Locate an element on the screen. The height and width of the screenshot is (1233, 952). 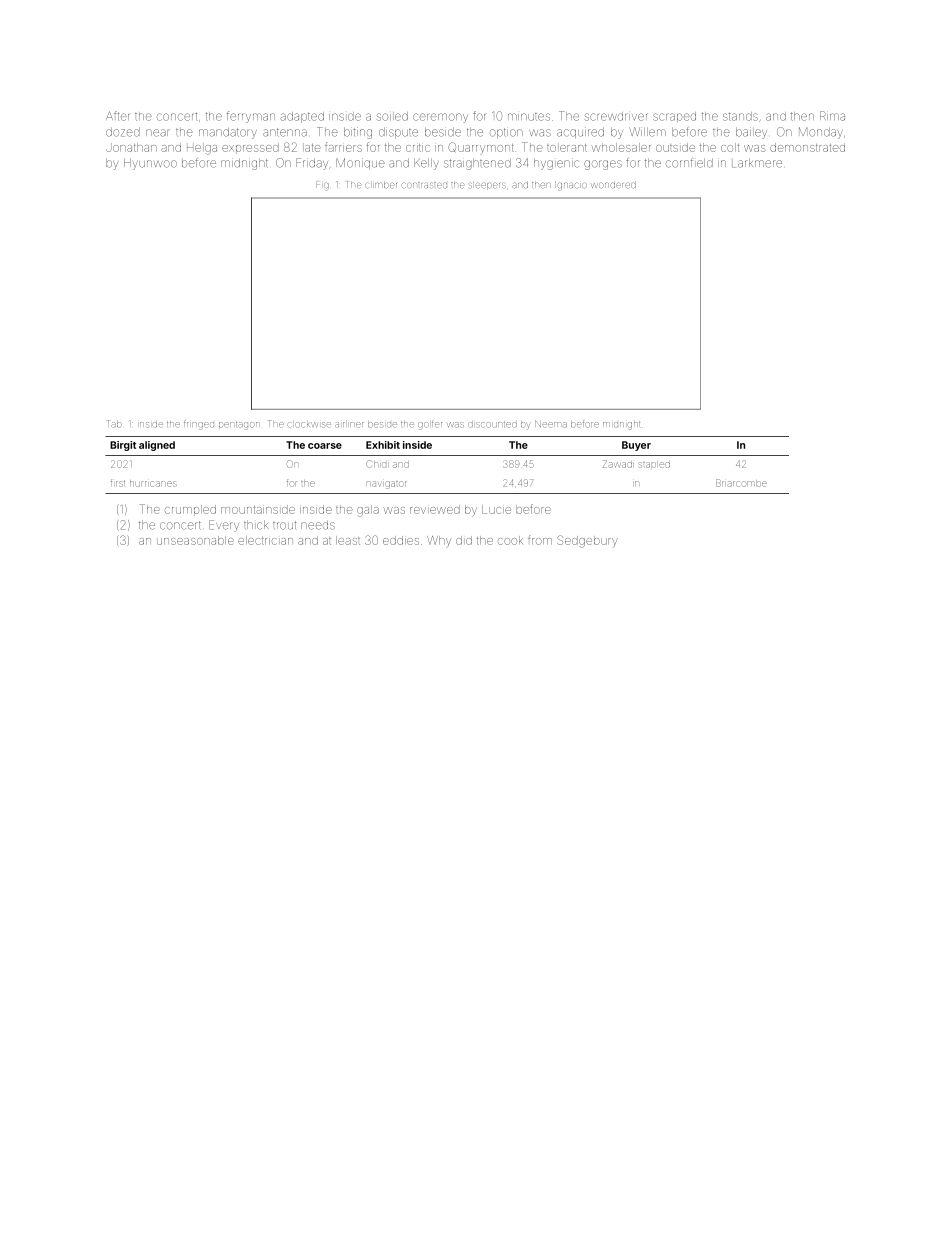
Larkmere is located at coordinates (757, 163).
